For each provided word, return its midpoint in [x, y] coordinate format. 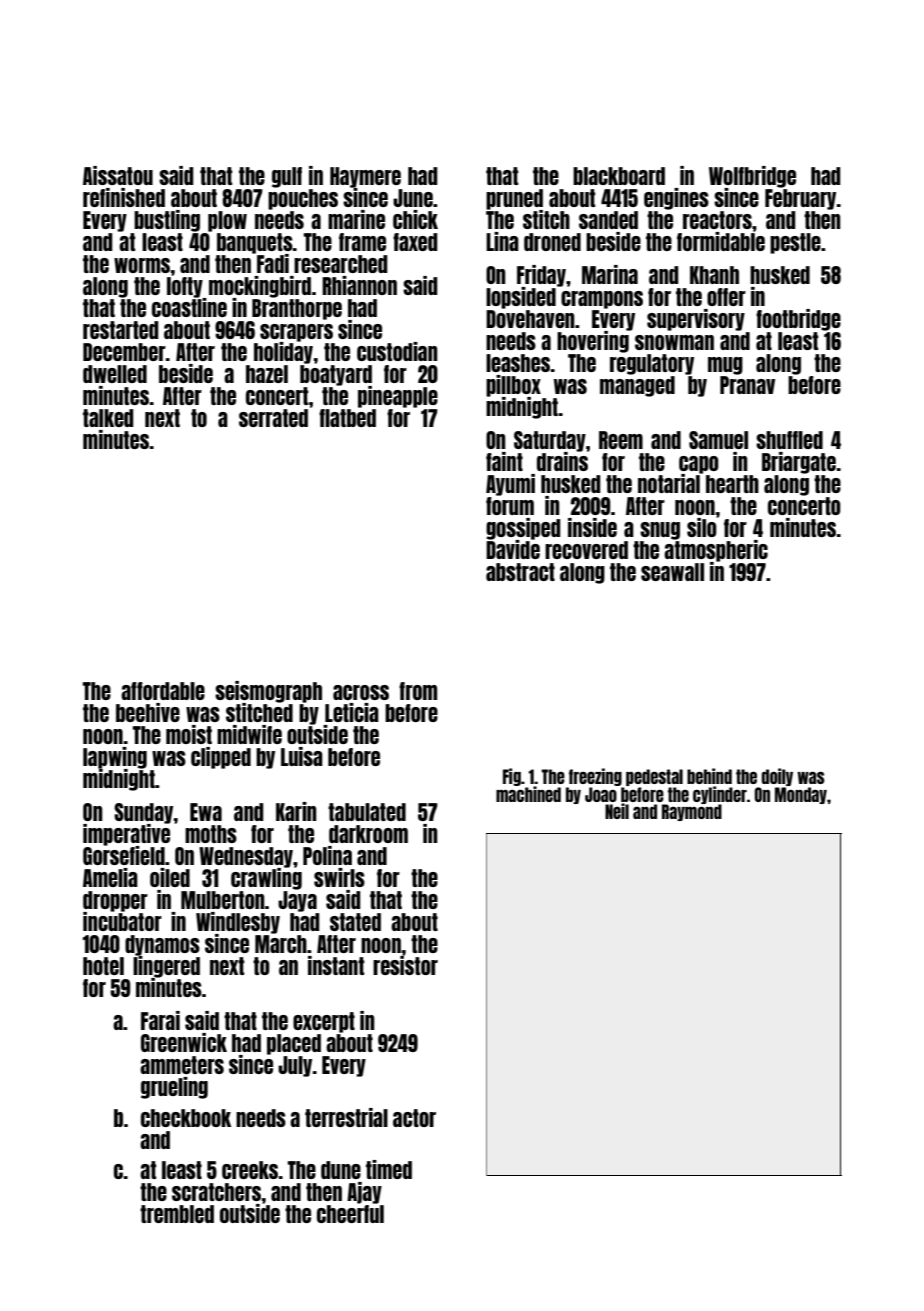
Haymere [365, 177]
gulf [287, 177]
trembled [177, 1214]
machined [528, 794]
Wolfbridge [752, 177]
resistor [405, 965]
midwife [249, 734]
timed [389, 1169]
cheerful [350, 1214]
